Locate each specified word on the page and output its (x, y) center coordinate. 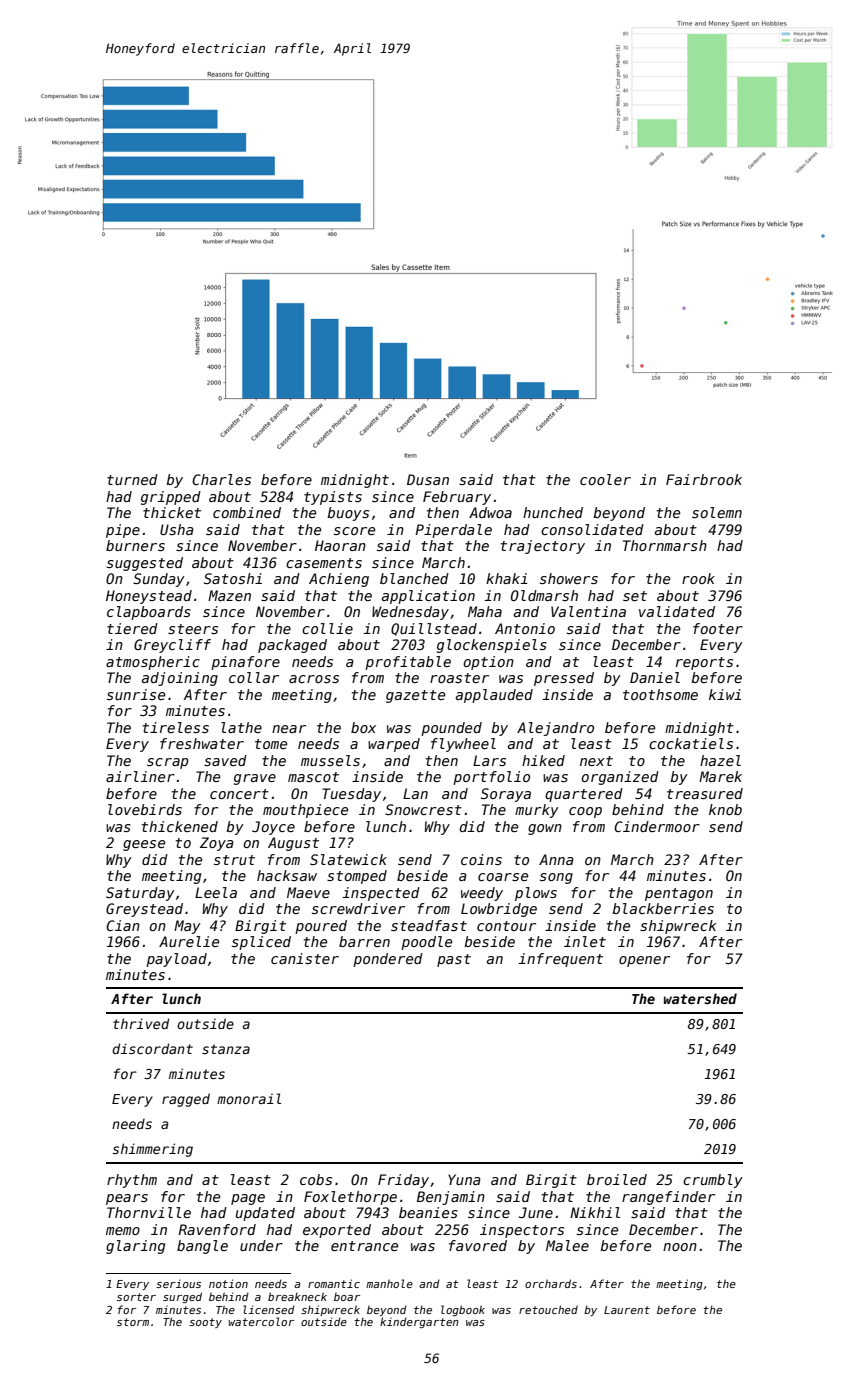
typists (333, 498)
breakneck (297, 1296)
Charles (221, 479)
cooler (605, 479)
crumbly (713, 1181)
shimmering (153, 1150)
